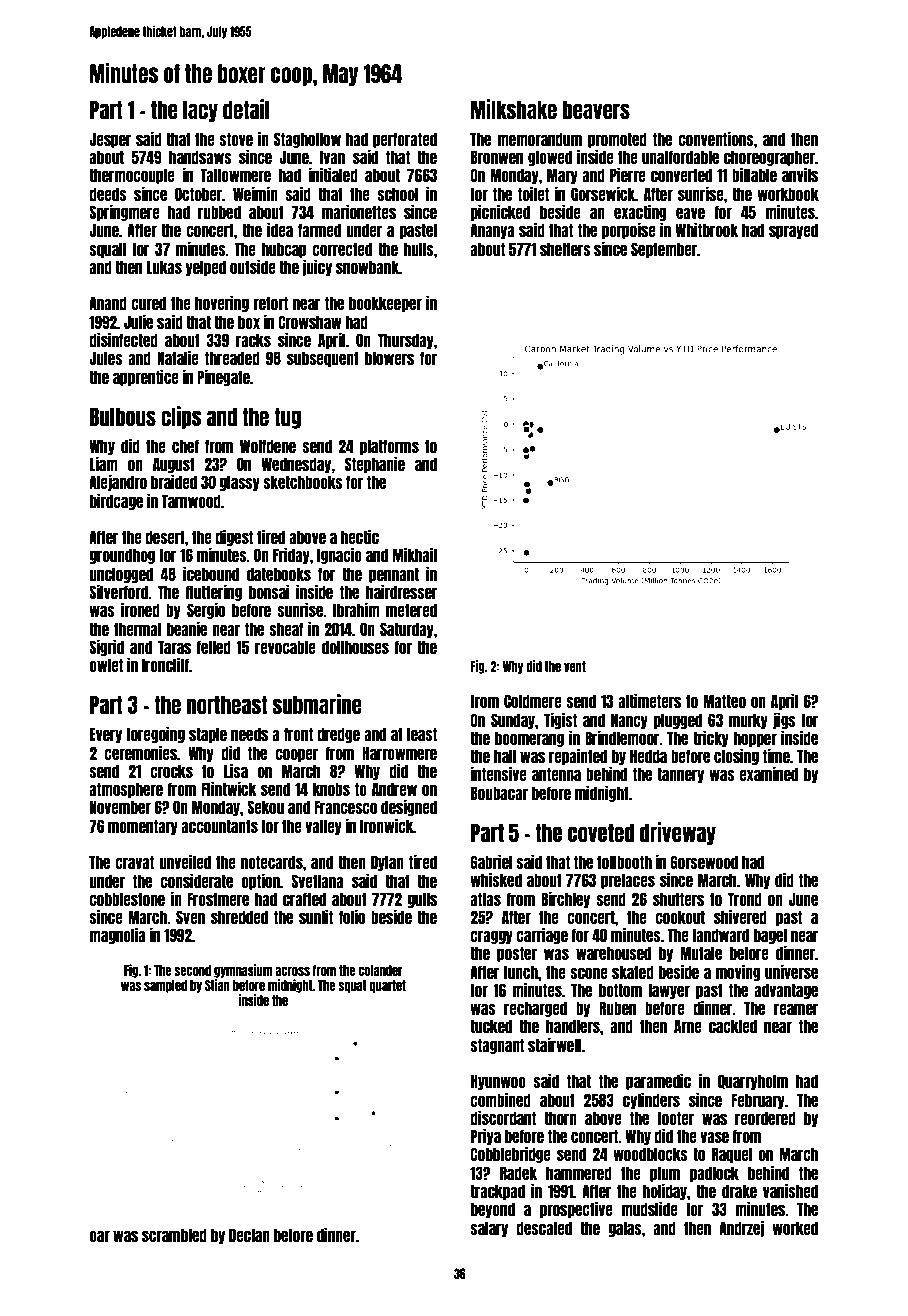 This image has height=1316, width=908. What do you see at coordinates (99, 1236) in the image?
I see `oar` at bounding box center [99, 1236].
